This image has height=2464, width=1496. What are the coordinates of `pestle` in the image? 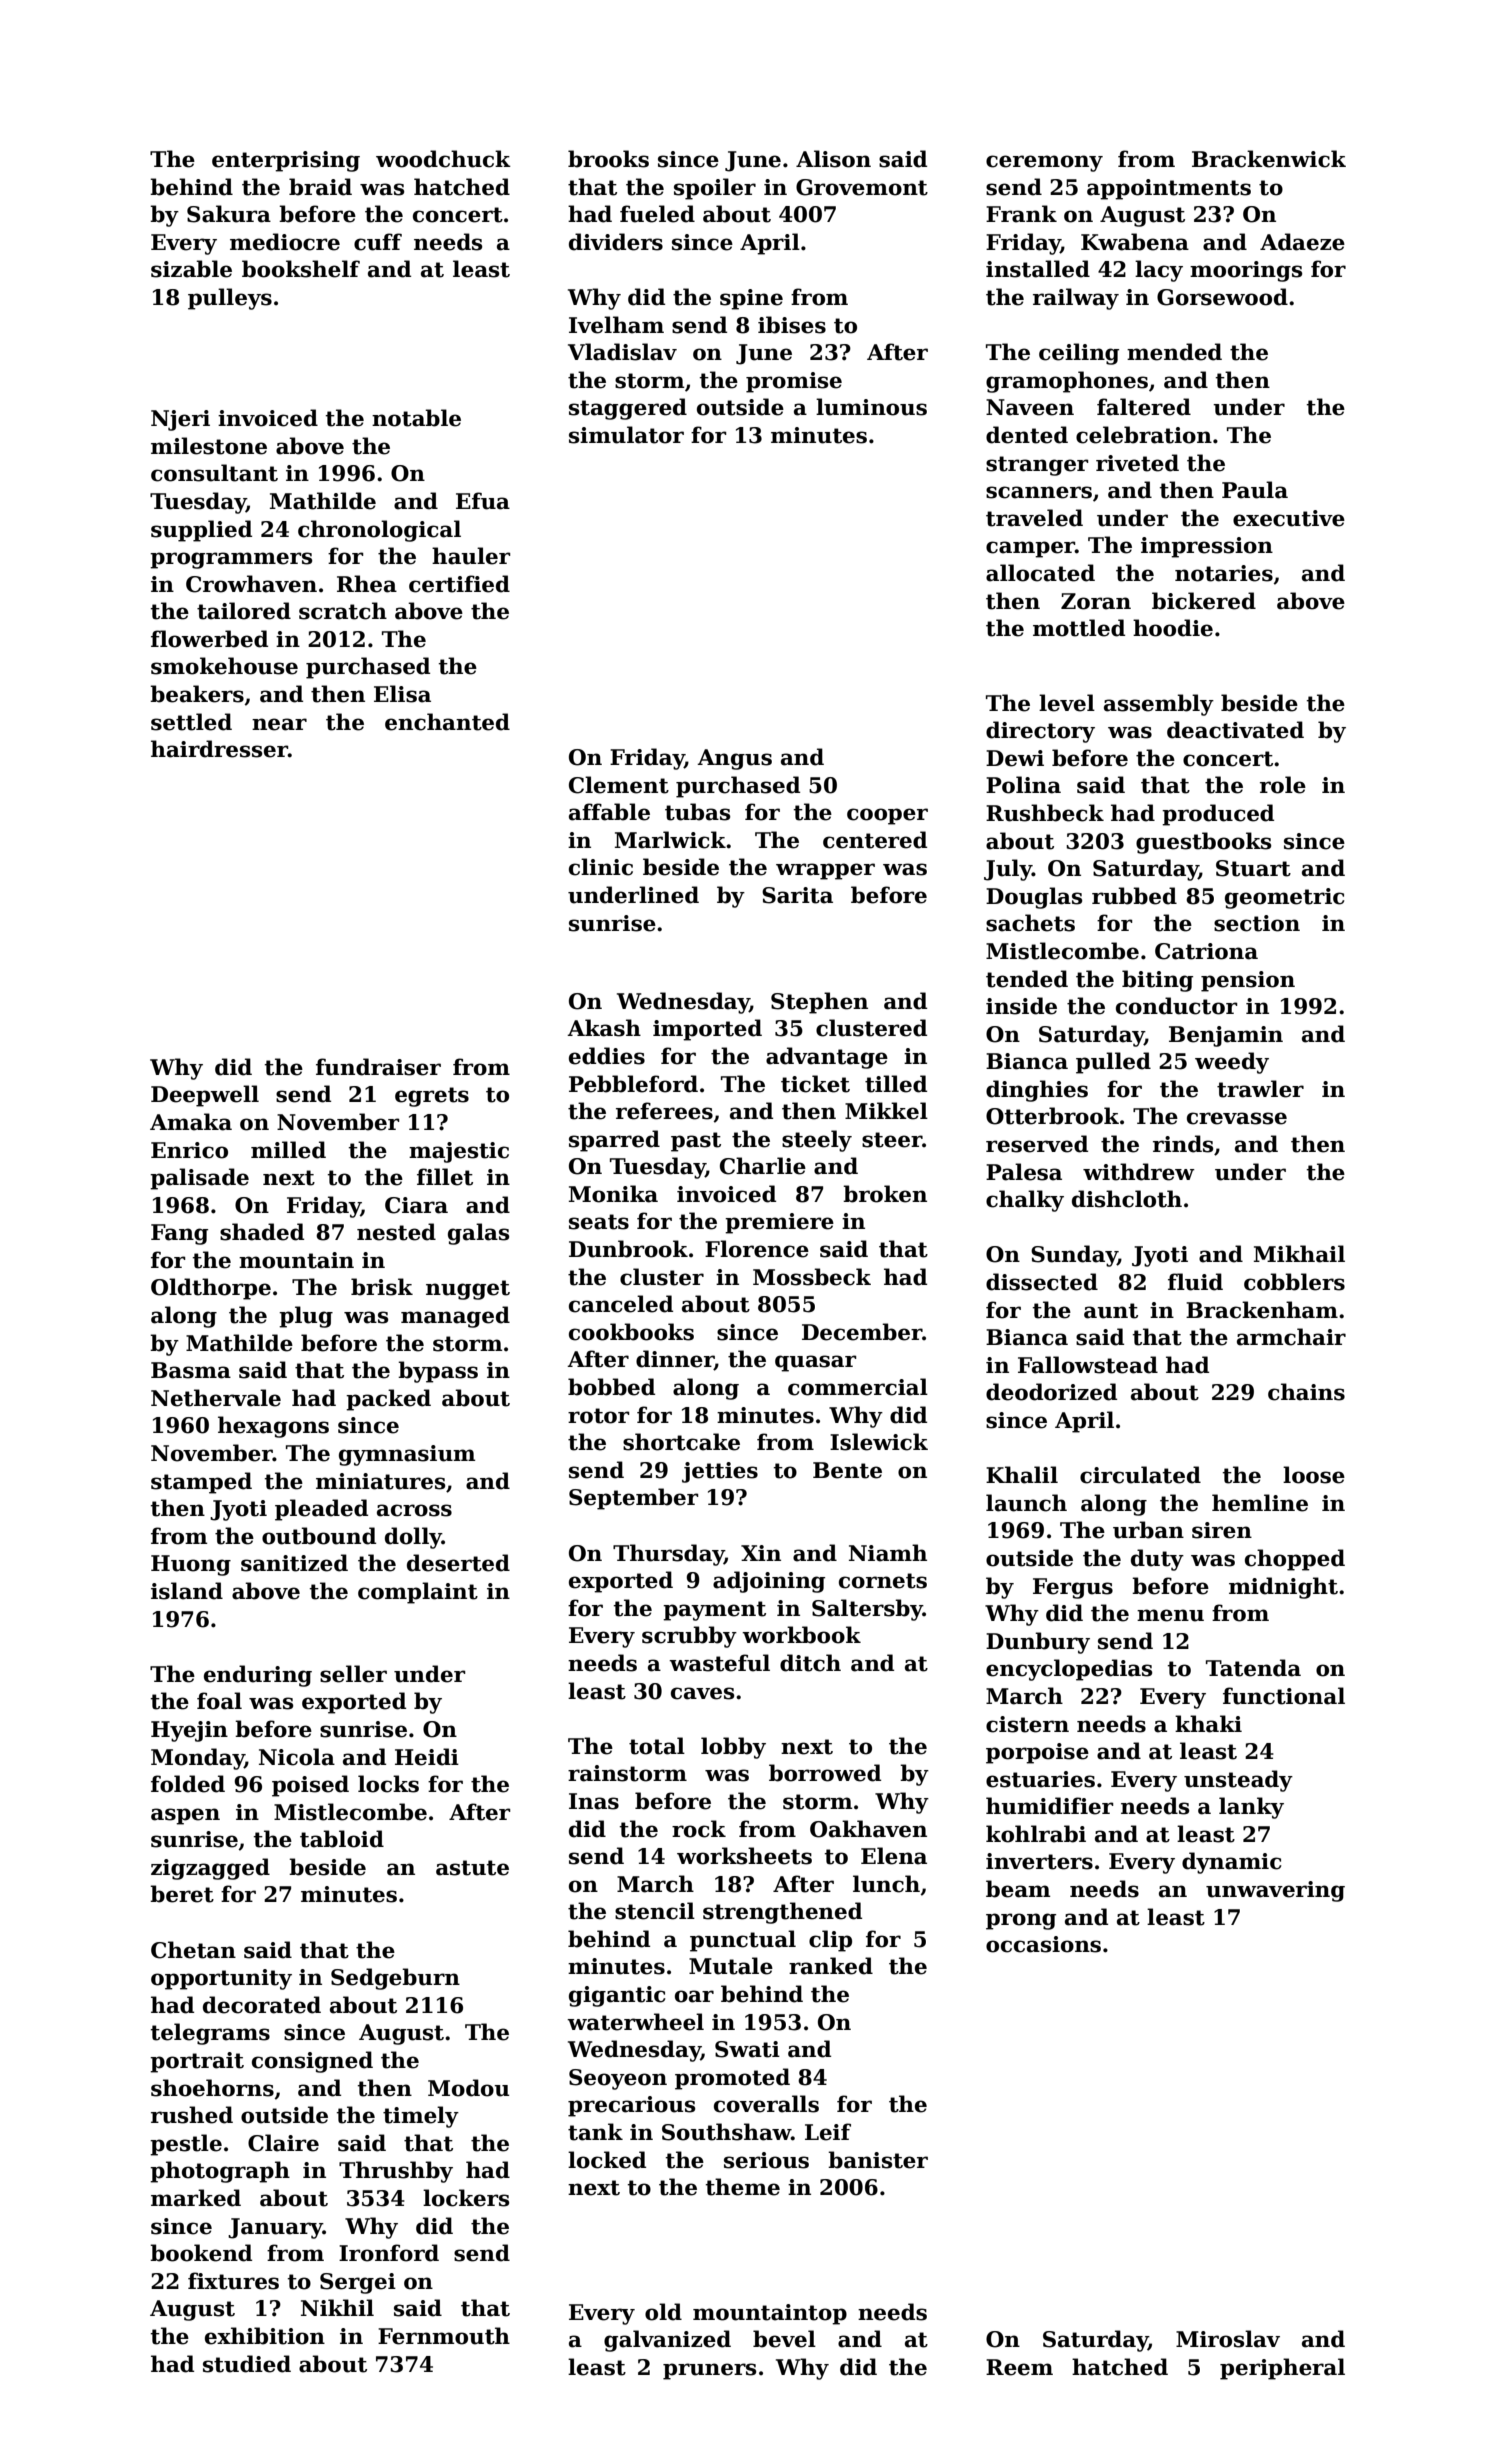 It's located at (186, 2145).
